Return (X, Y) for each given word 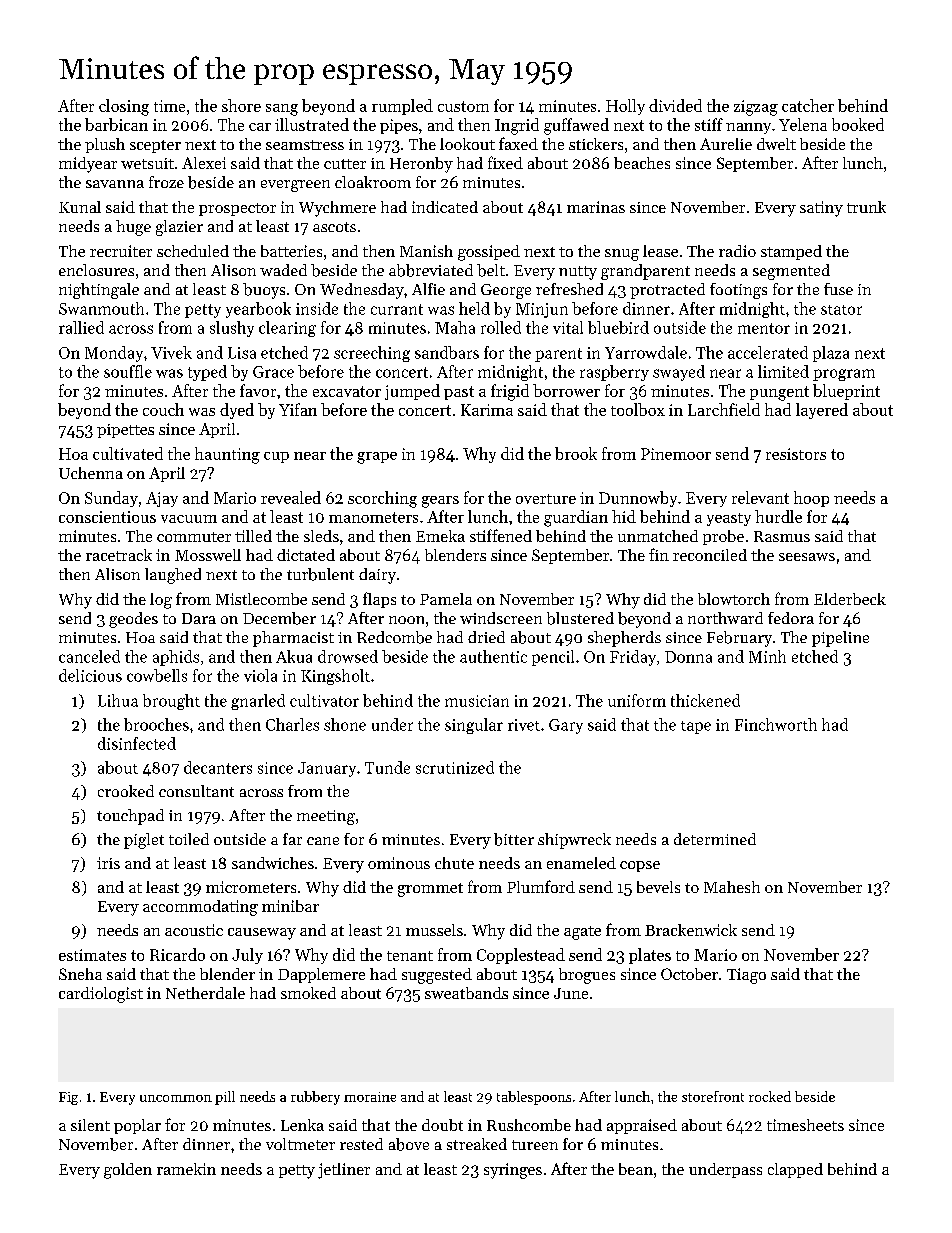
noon (406, 620)
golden (128, 1171)
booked (858, 124)
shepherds (624, 639)
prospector (237, 209)
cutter (345, 164)
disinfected (137, 743)
